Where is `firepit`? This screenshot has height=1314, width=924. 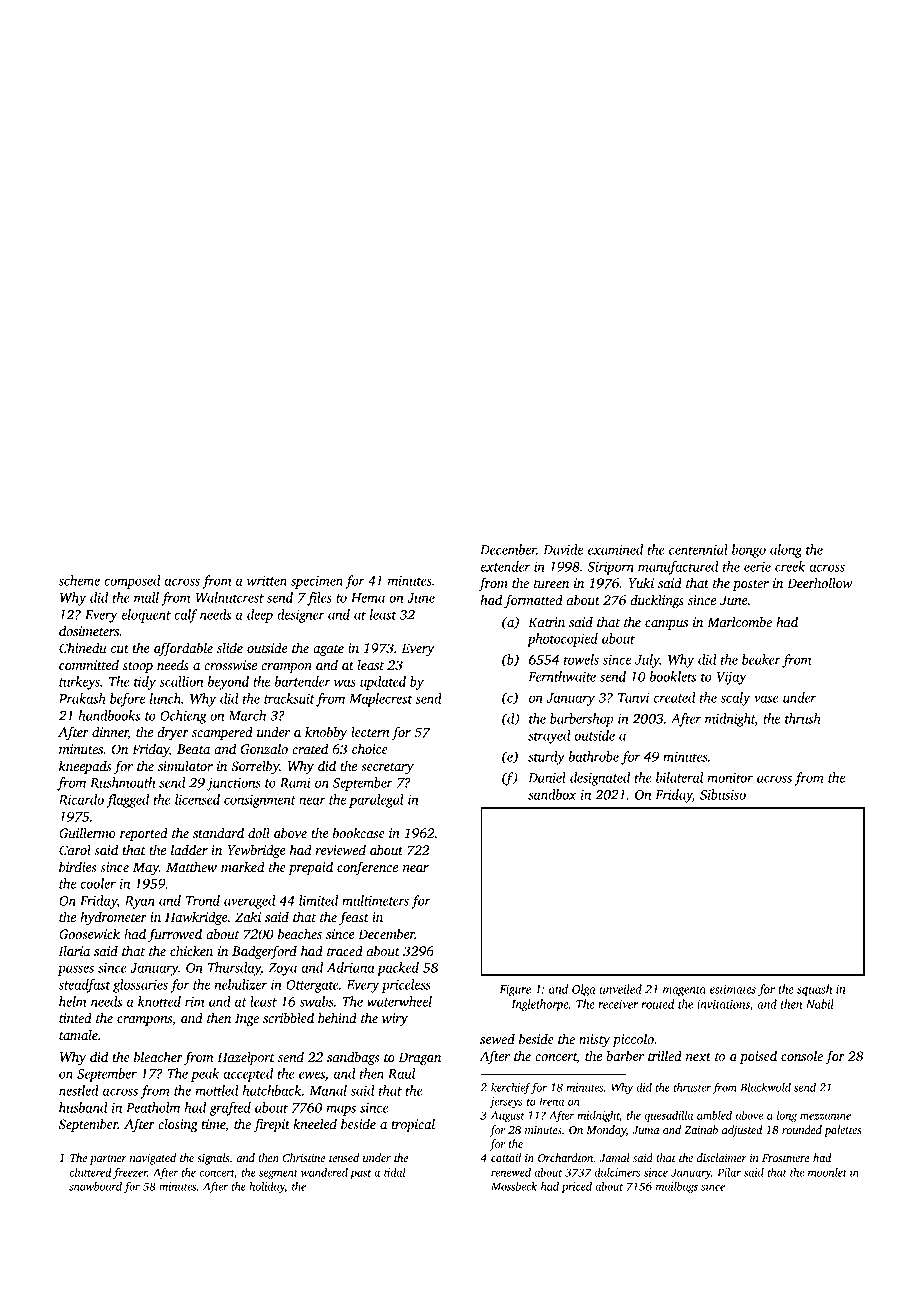 firepit is located at coordinates (271, 1125).
